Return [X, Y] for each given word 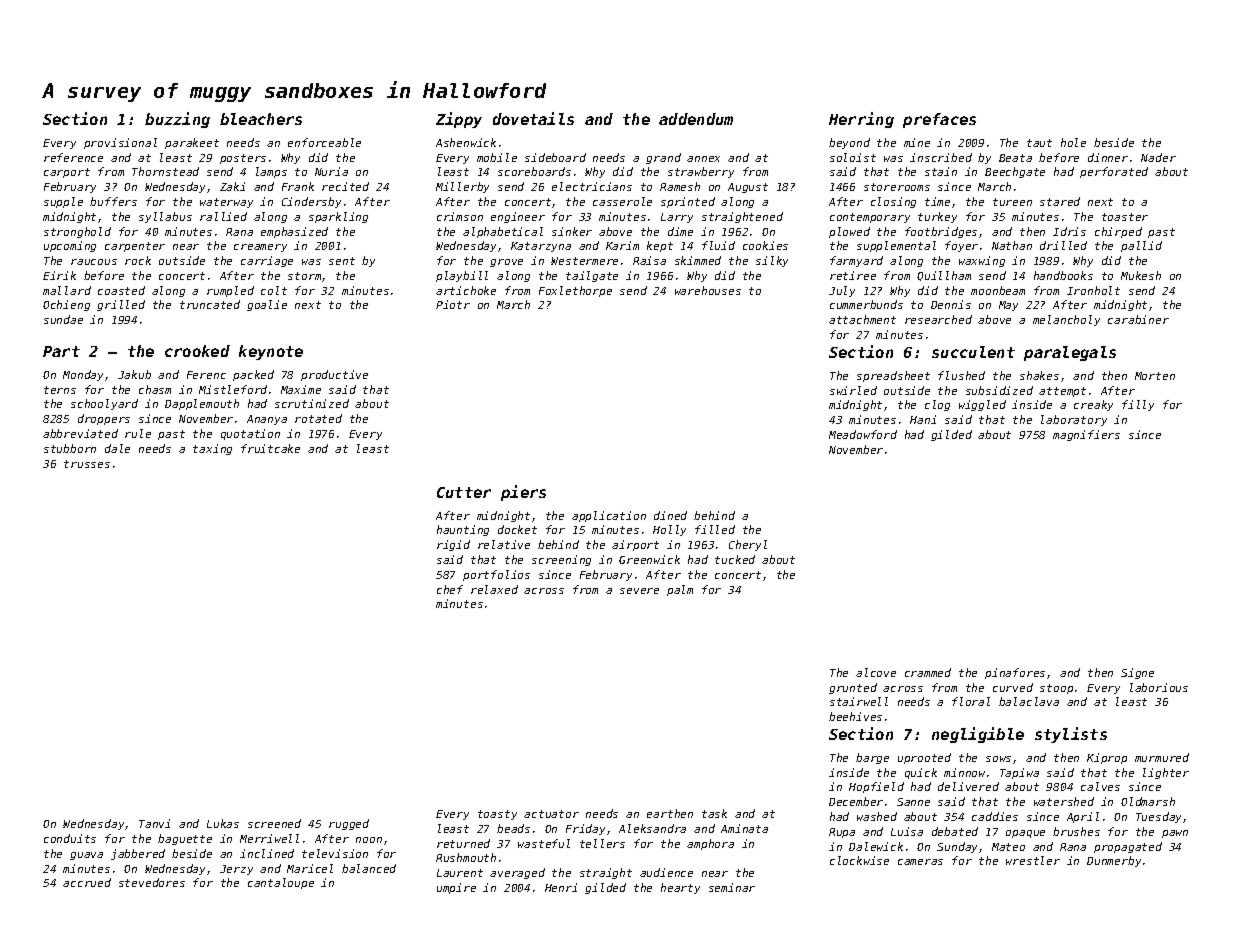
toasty [497, 815]
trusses [87, 464]
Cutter [464, 492]
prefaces [939, 120]
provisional [120, 143]
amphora [710, 844]
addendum [696, 119]
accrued [87, 882]
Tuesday [1158, 817]
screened [274, 823]
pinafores [1015, 673]
